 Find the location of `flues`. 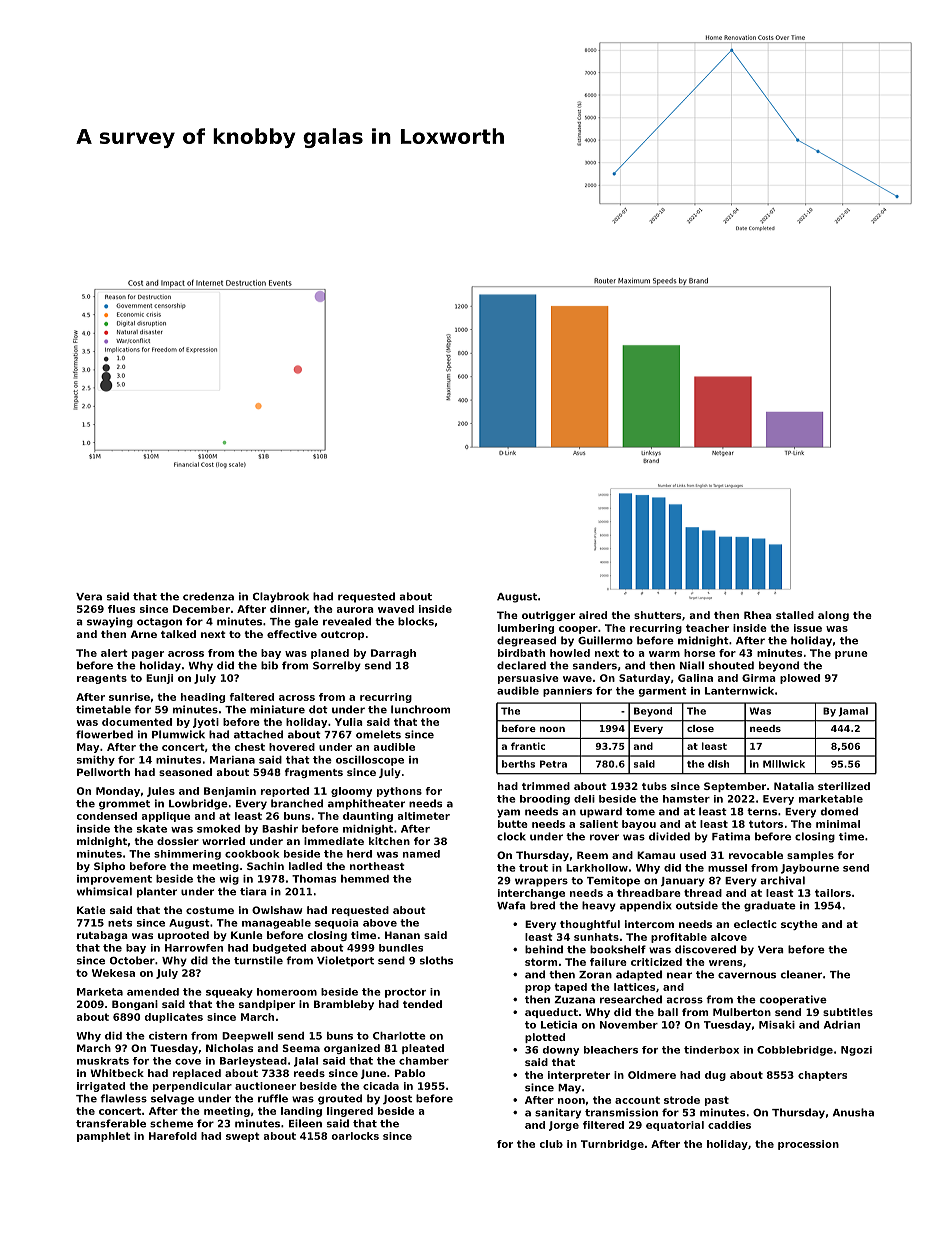

flues is located at coordinates (121, 609).
